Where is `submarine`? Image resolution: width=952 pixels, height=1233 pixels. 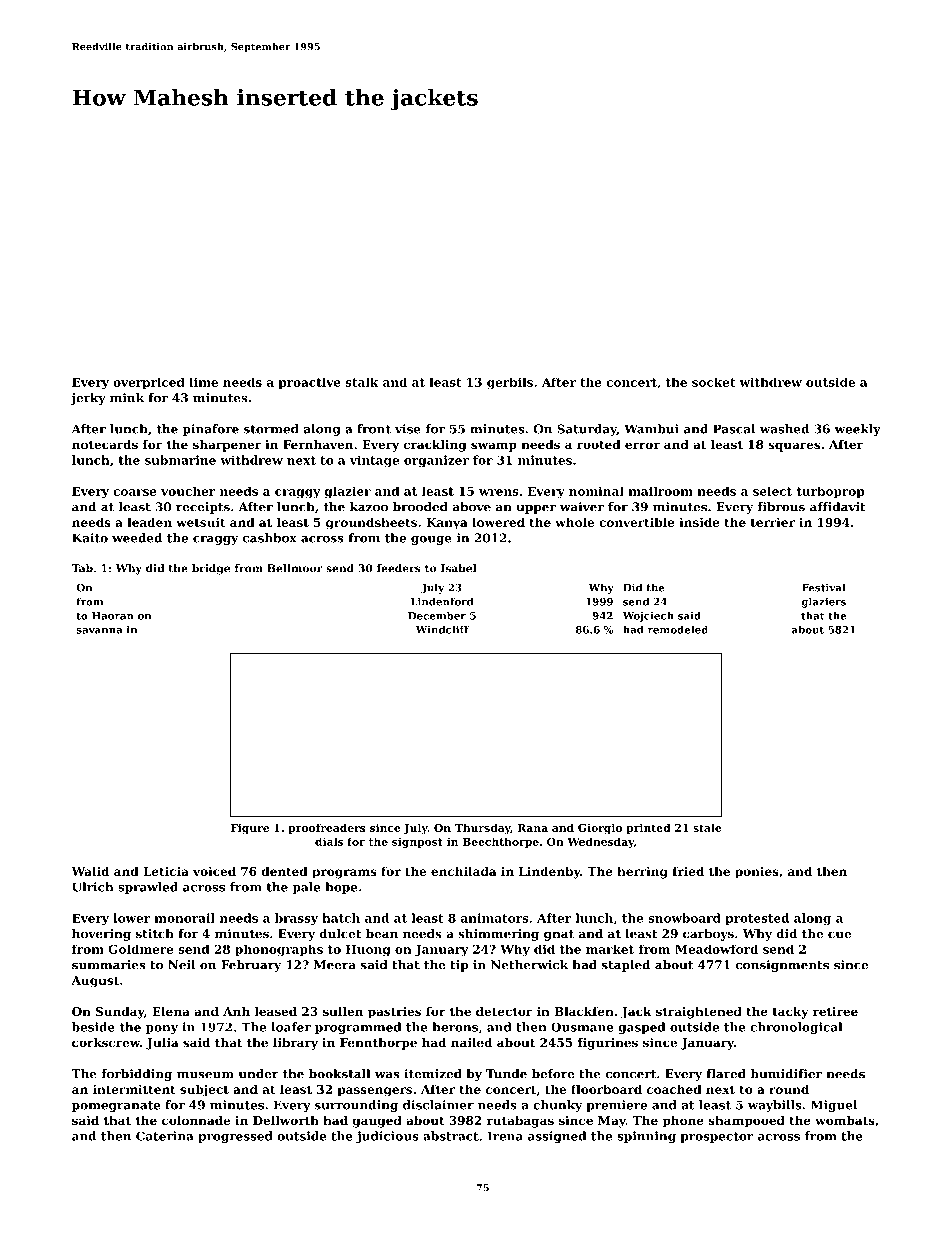
submarine is located at coordinates (180, 460).
